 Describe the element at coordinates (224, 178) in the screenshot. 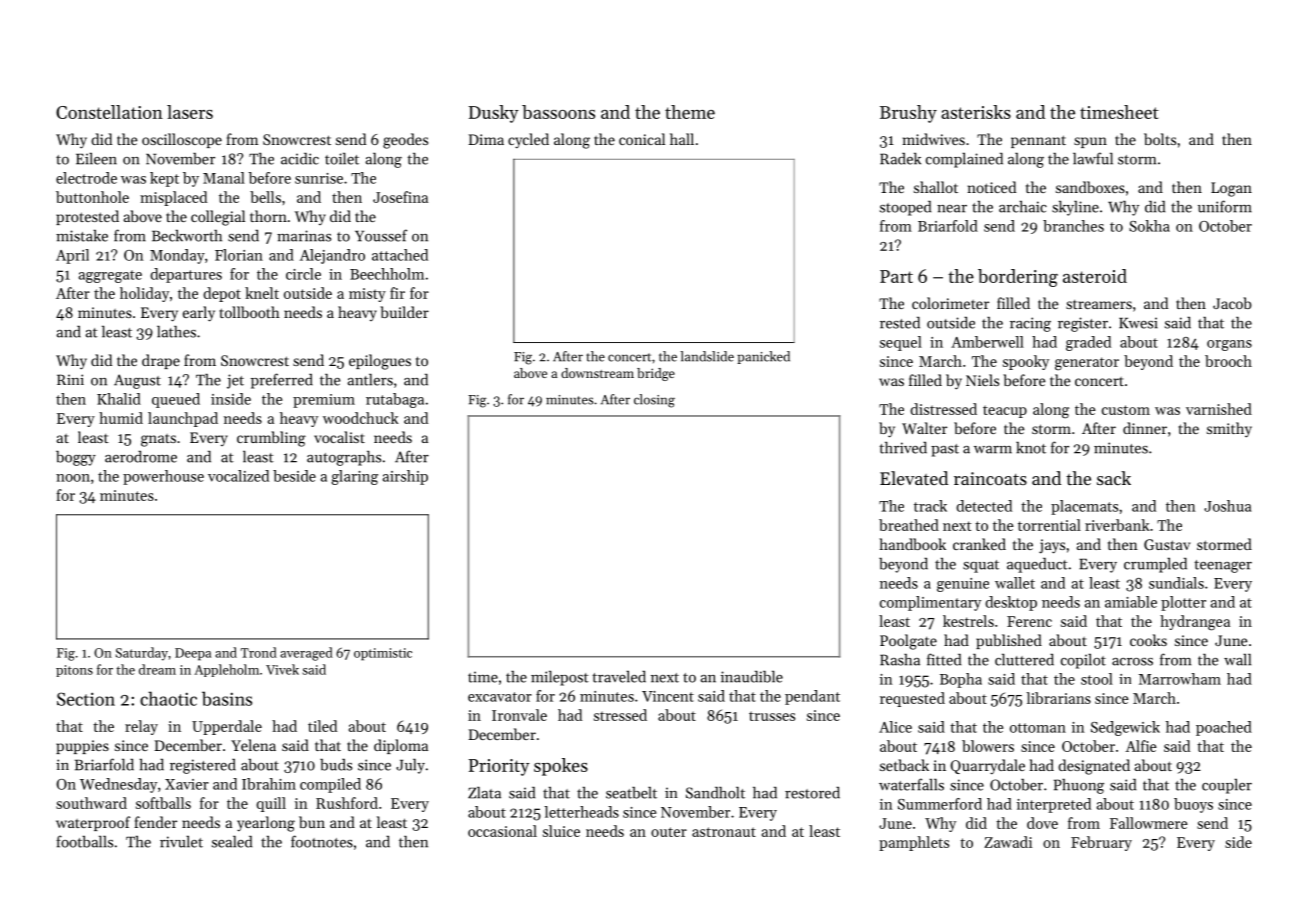

I see `Manal` at that location.
